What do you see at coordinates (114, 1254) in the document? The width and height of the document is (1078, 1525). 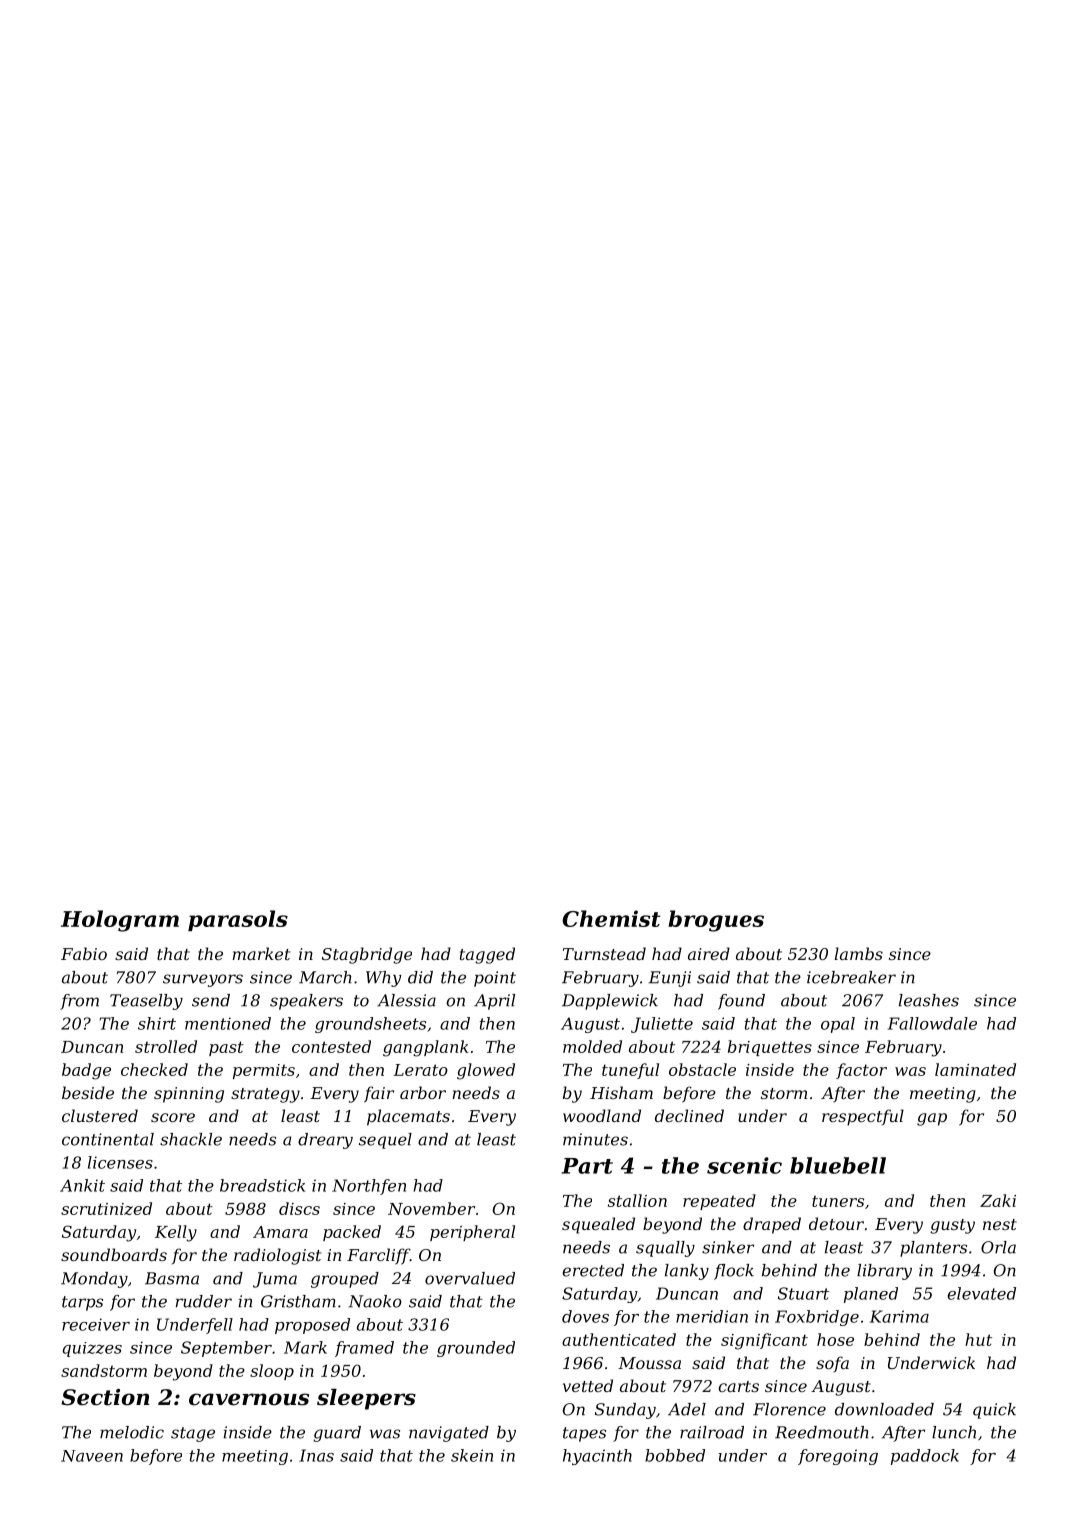 I see `soundboards` at bounding box center [114, 1254].
